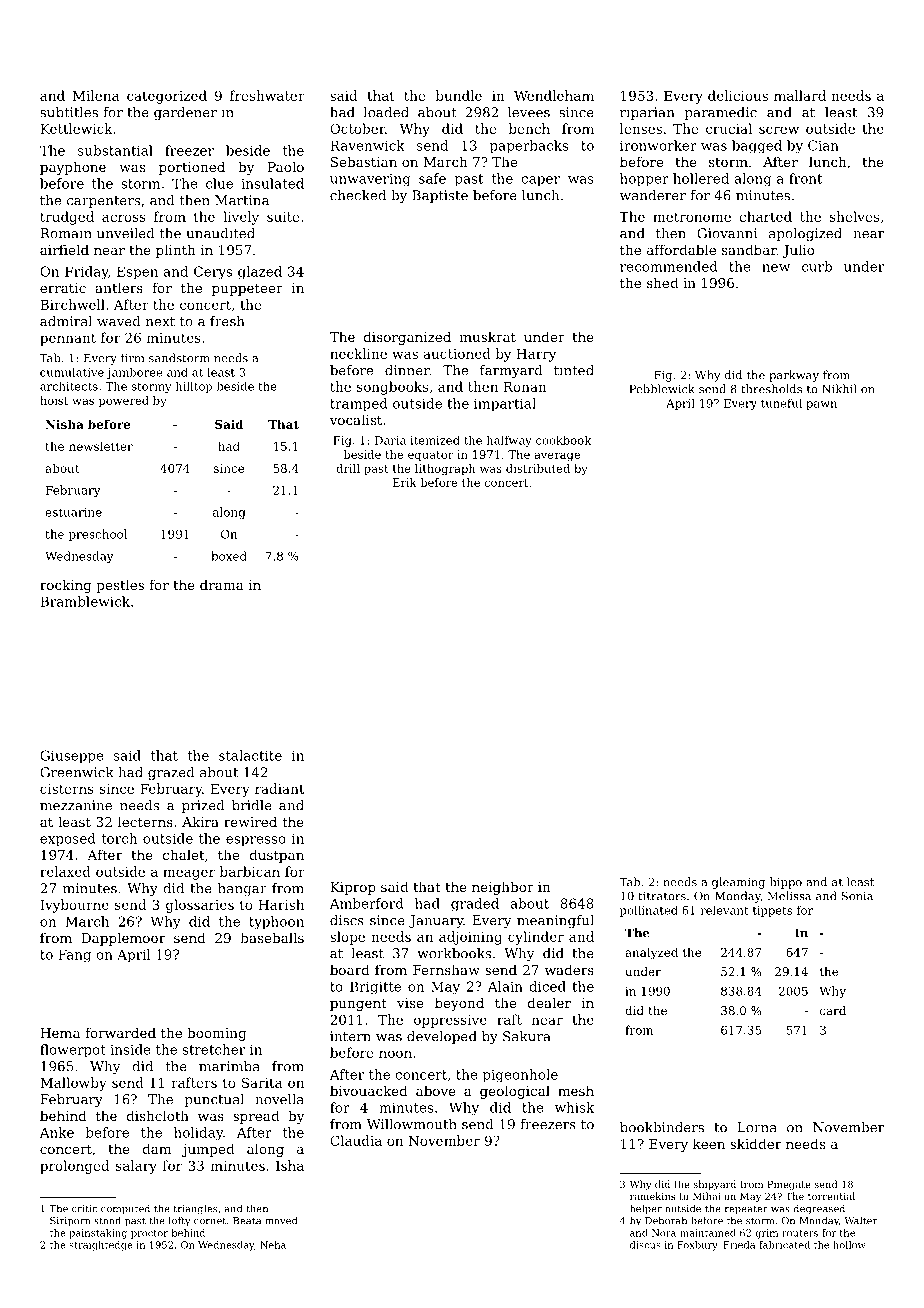 This page has height=1308, width=924. Describe the element at coordinates (72, 757) in the page. I see `Giuseppe` at that location.
